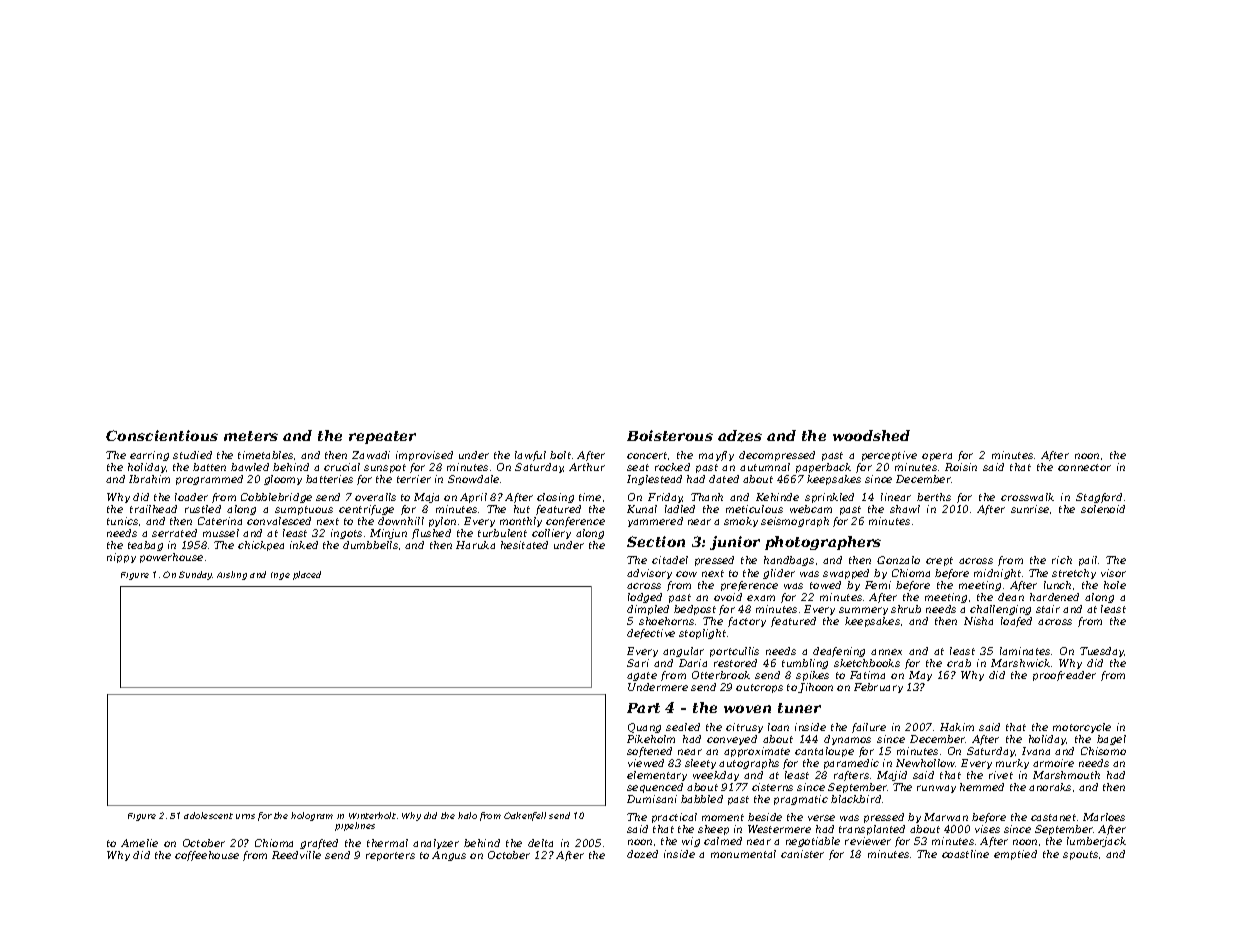  Describe the element at coordinates (638, 663) in the screenshot. I see `Sari` at that location.
